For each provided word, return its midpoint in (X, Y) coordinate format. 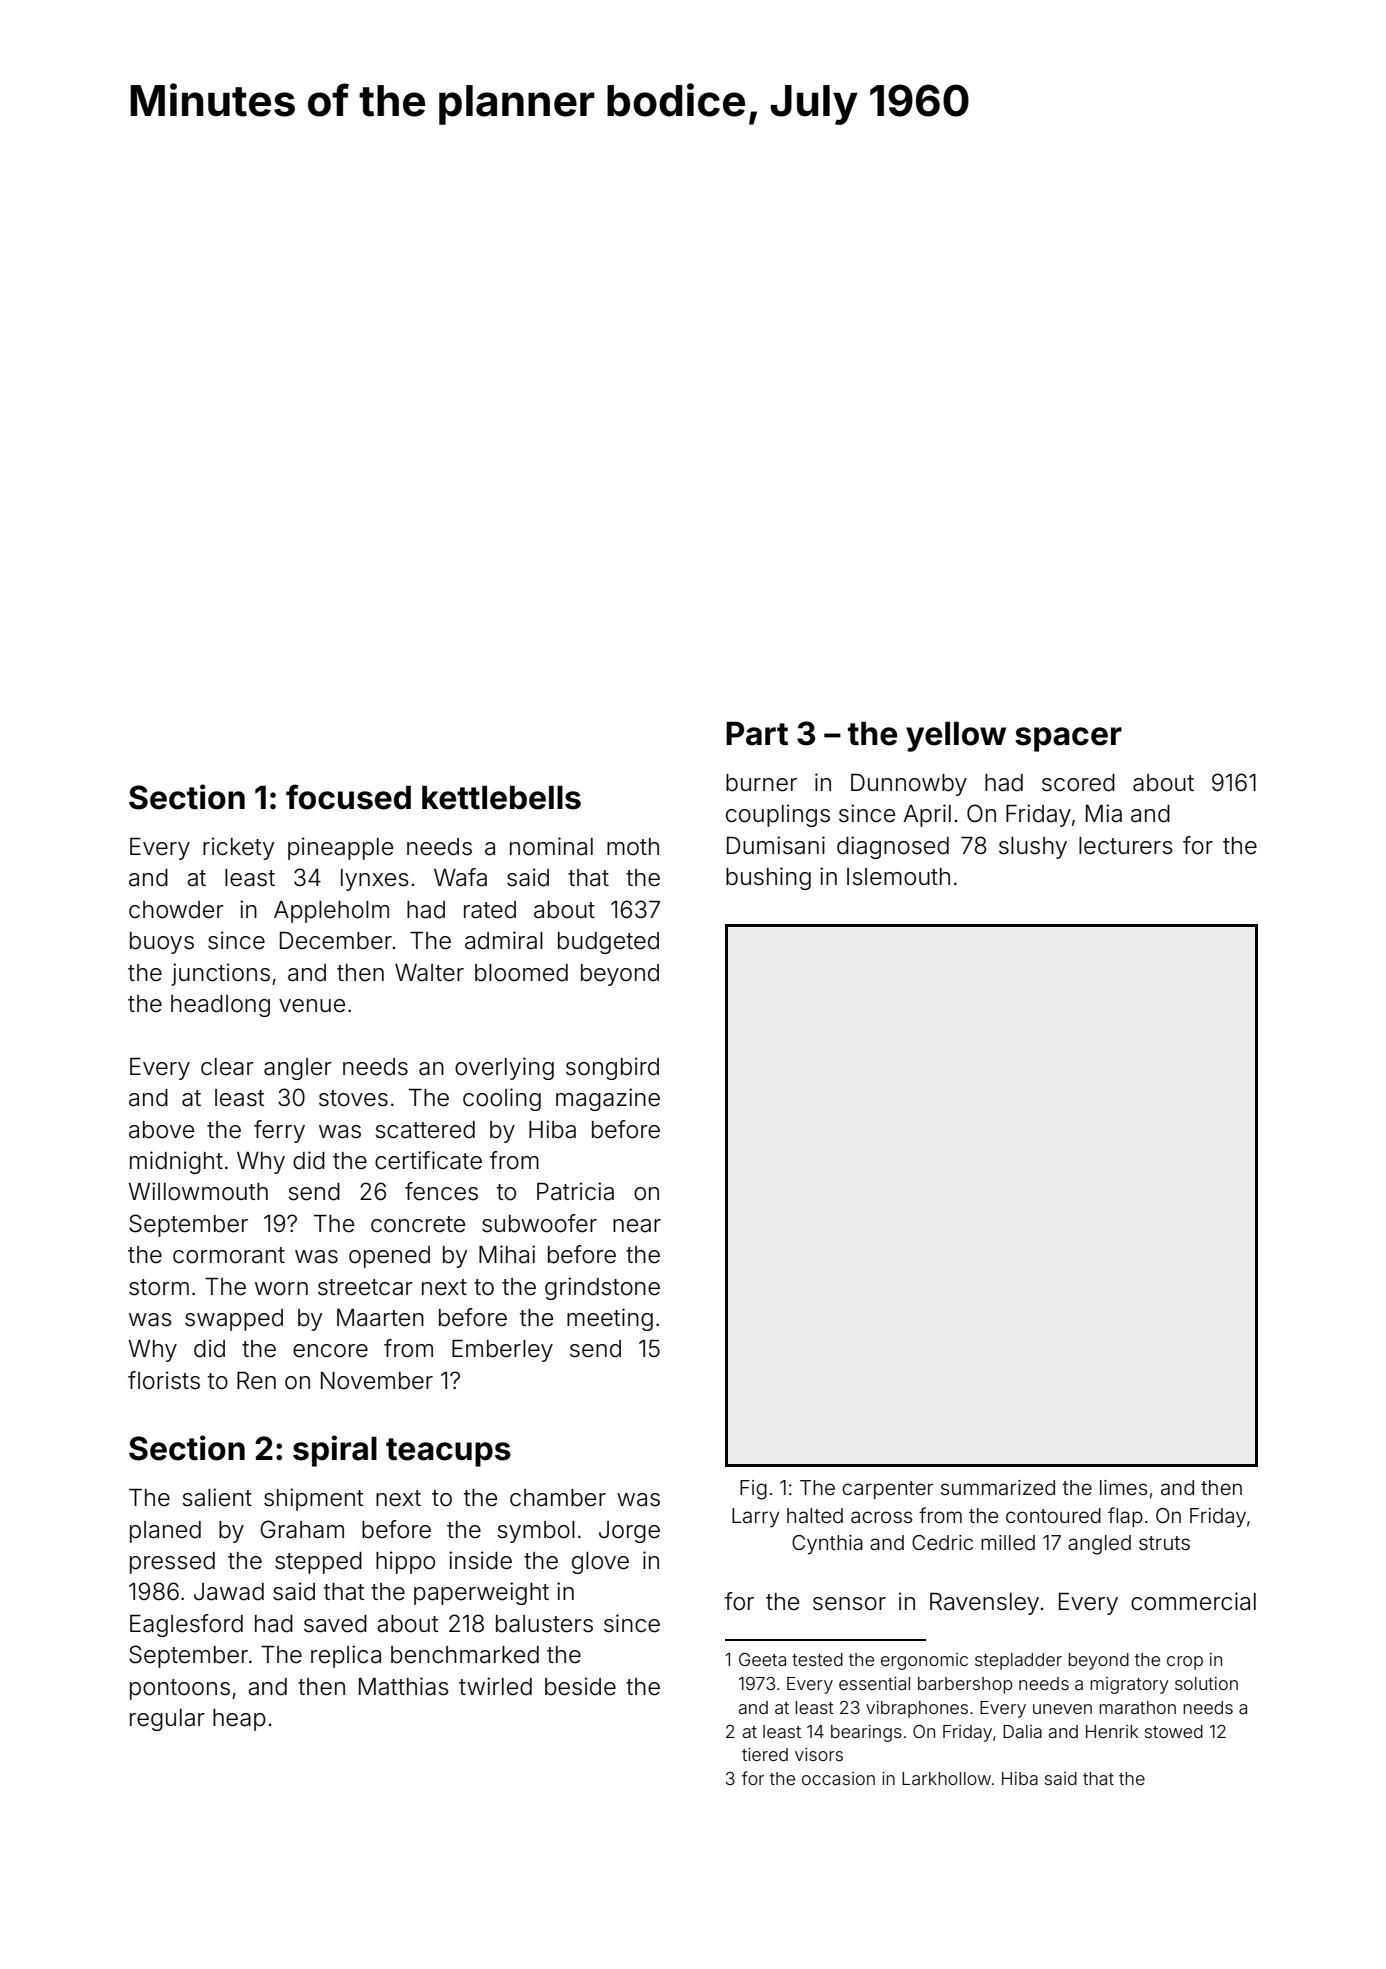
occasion (838, 1778)
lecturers (1126, 846)
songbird (612, 1068)
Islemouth (898, 877)
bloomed (521, 973)
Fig (753, 1490)
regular (167, 1720)
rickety (238, 848)
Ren (256, 1381)
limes (1123, 1487)
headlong (220, 1006)
